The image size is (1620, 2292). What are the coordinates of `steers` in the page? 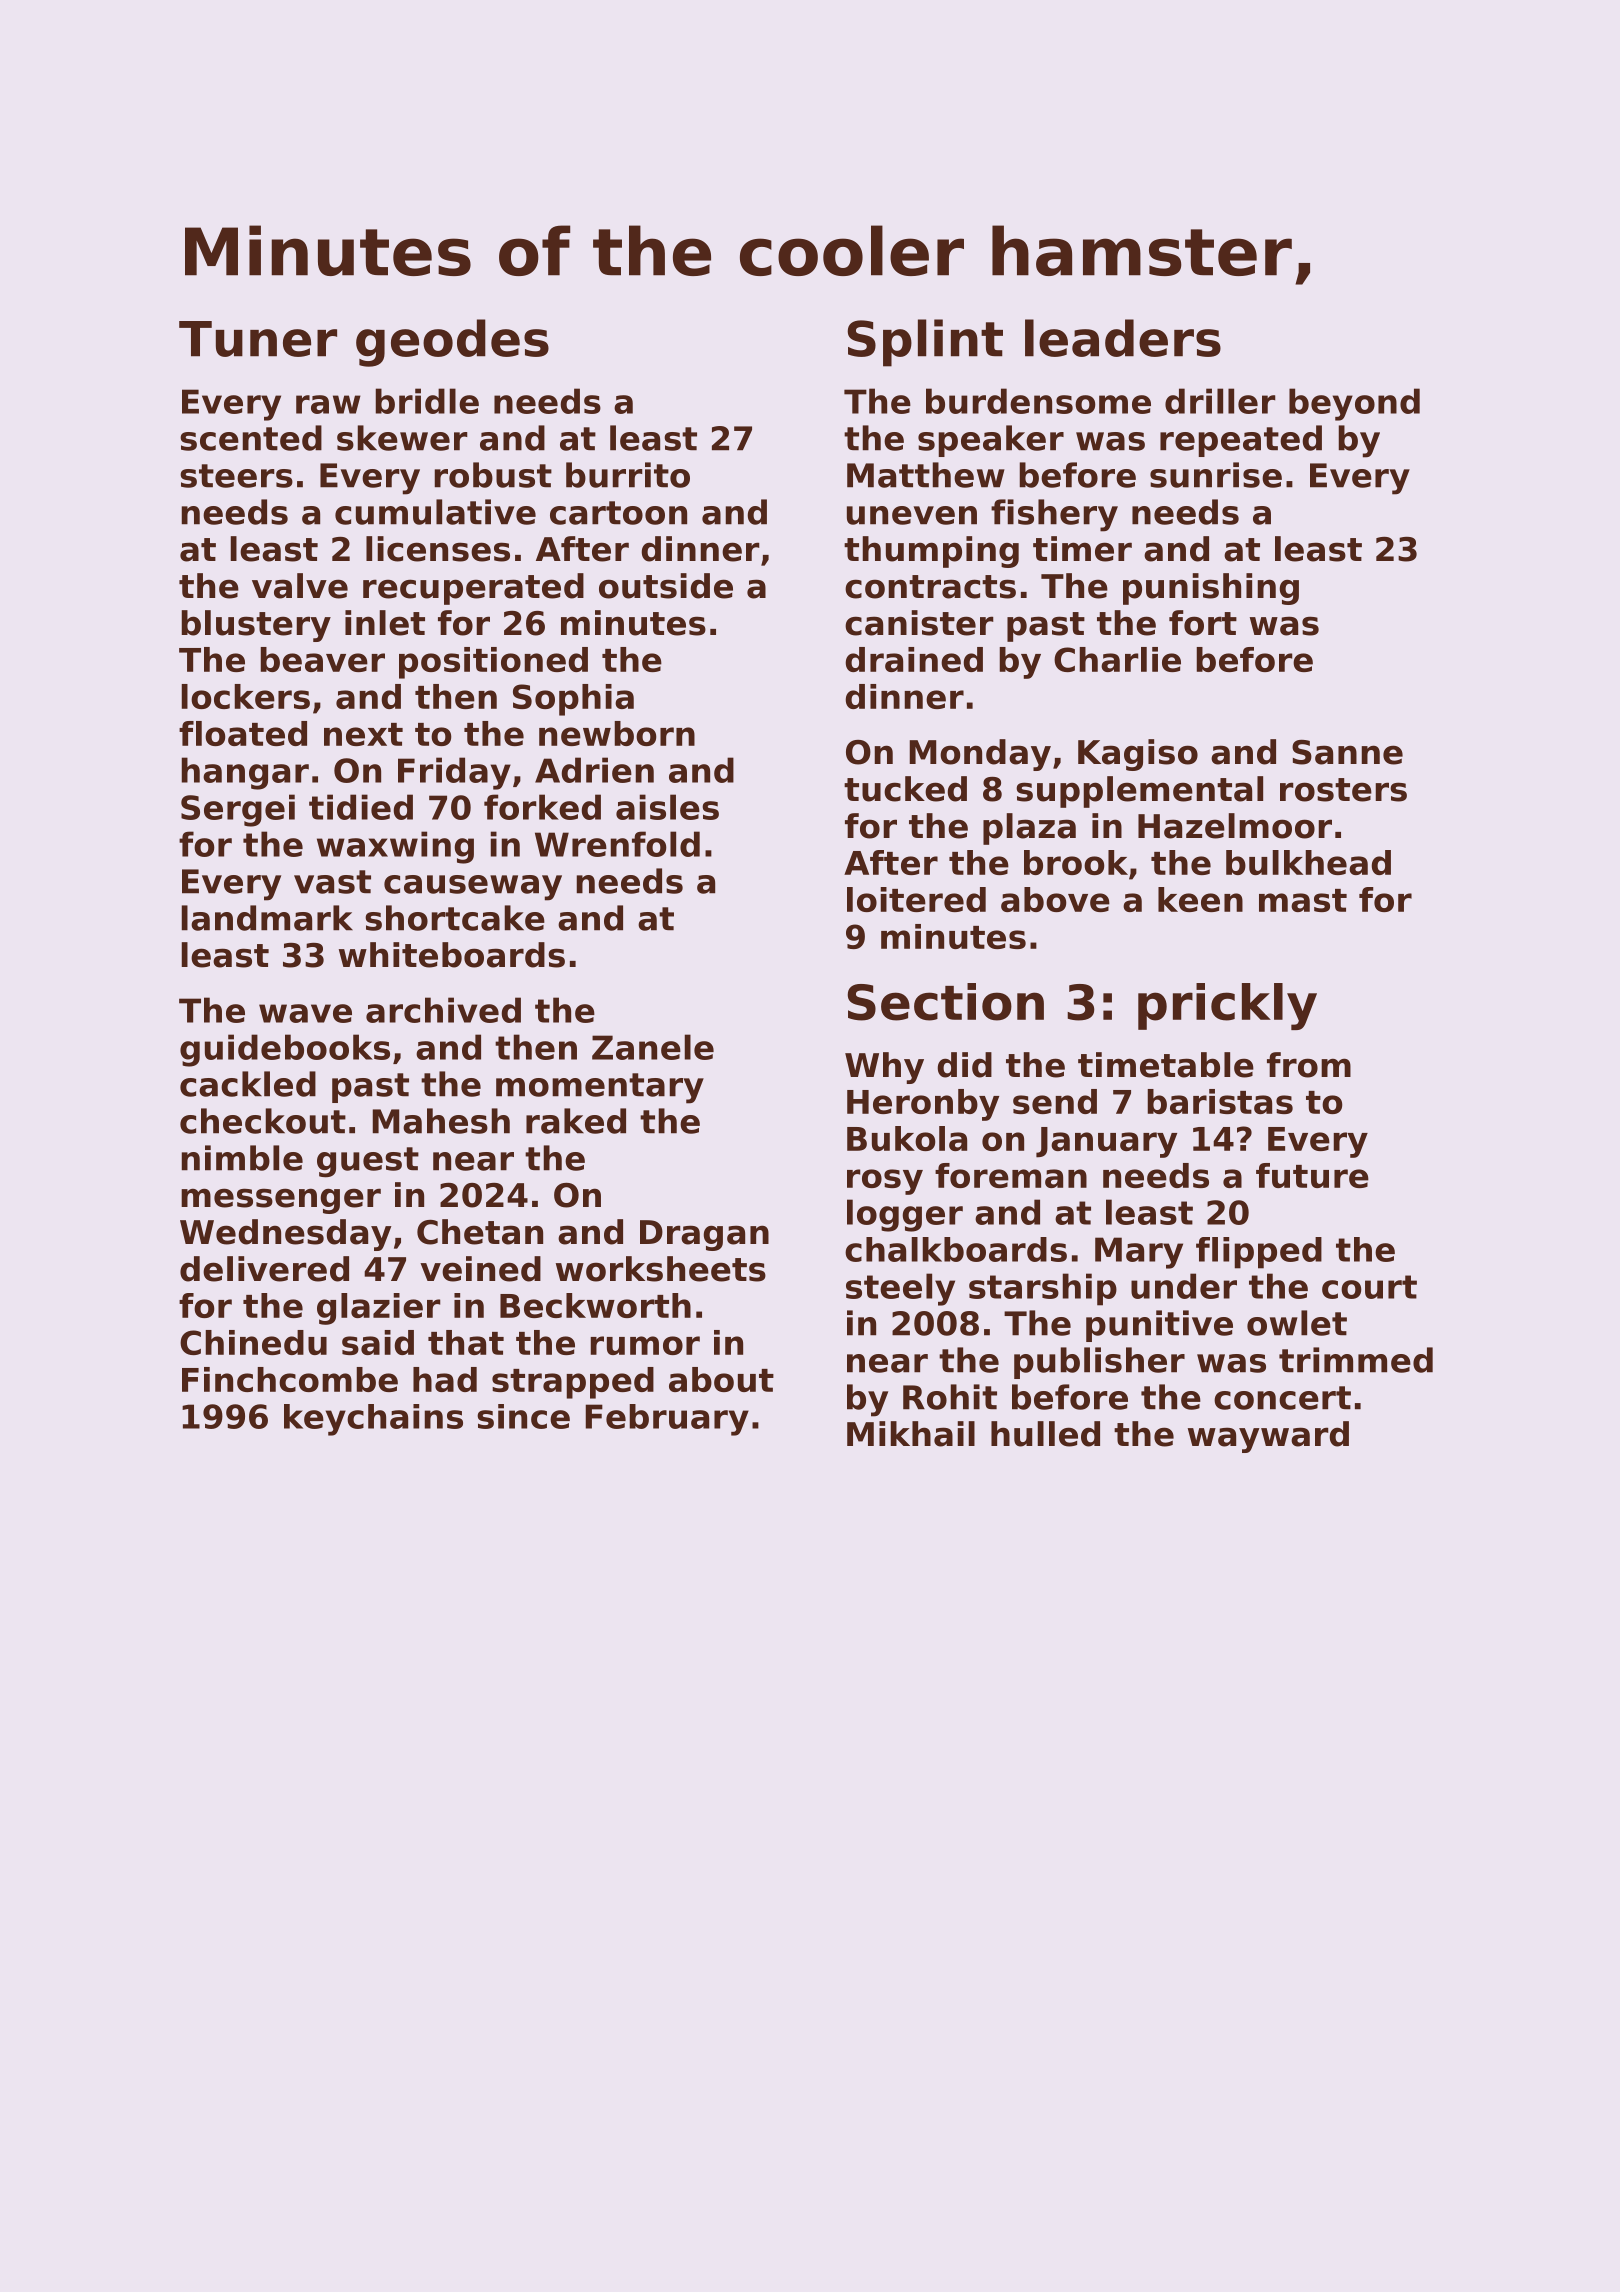 It's located at (236, 476).
